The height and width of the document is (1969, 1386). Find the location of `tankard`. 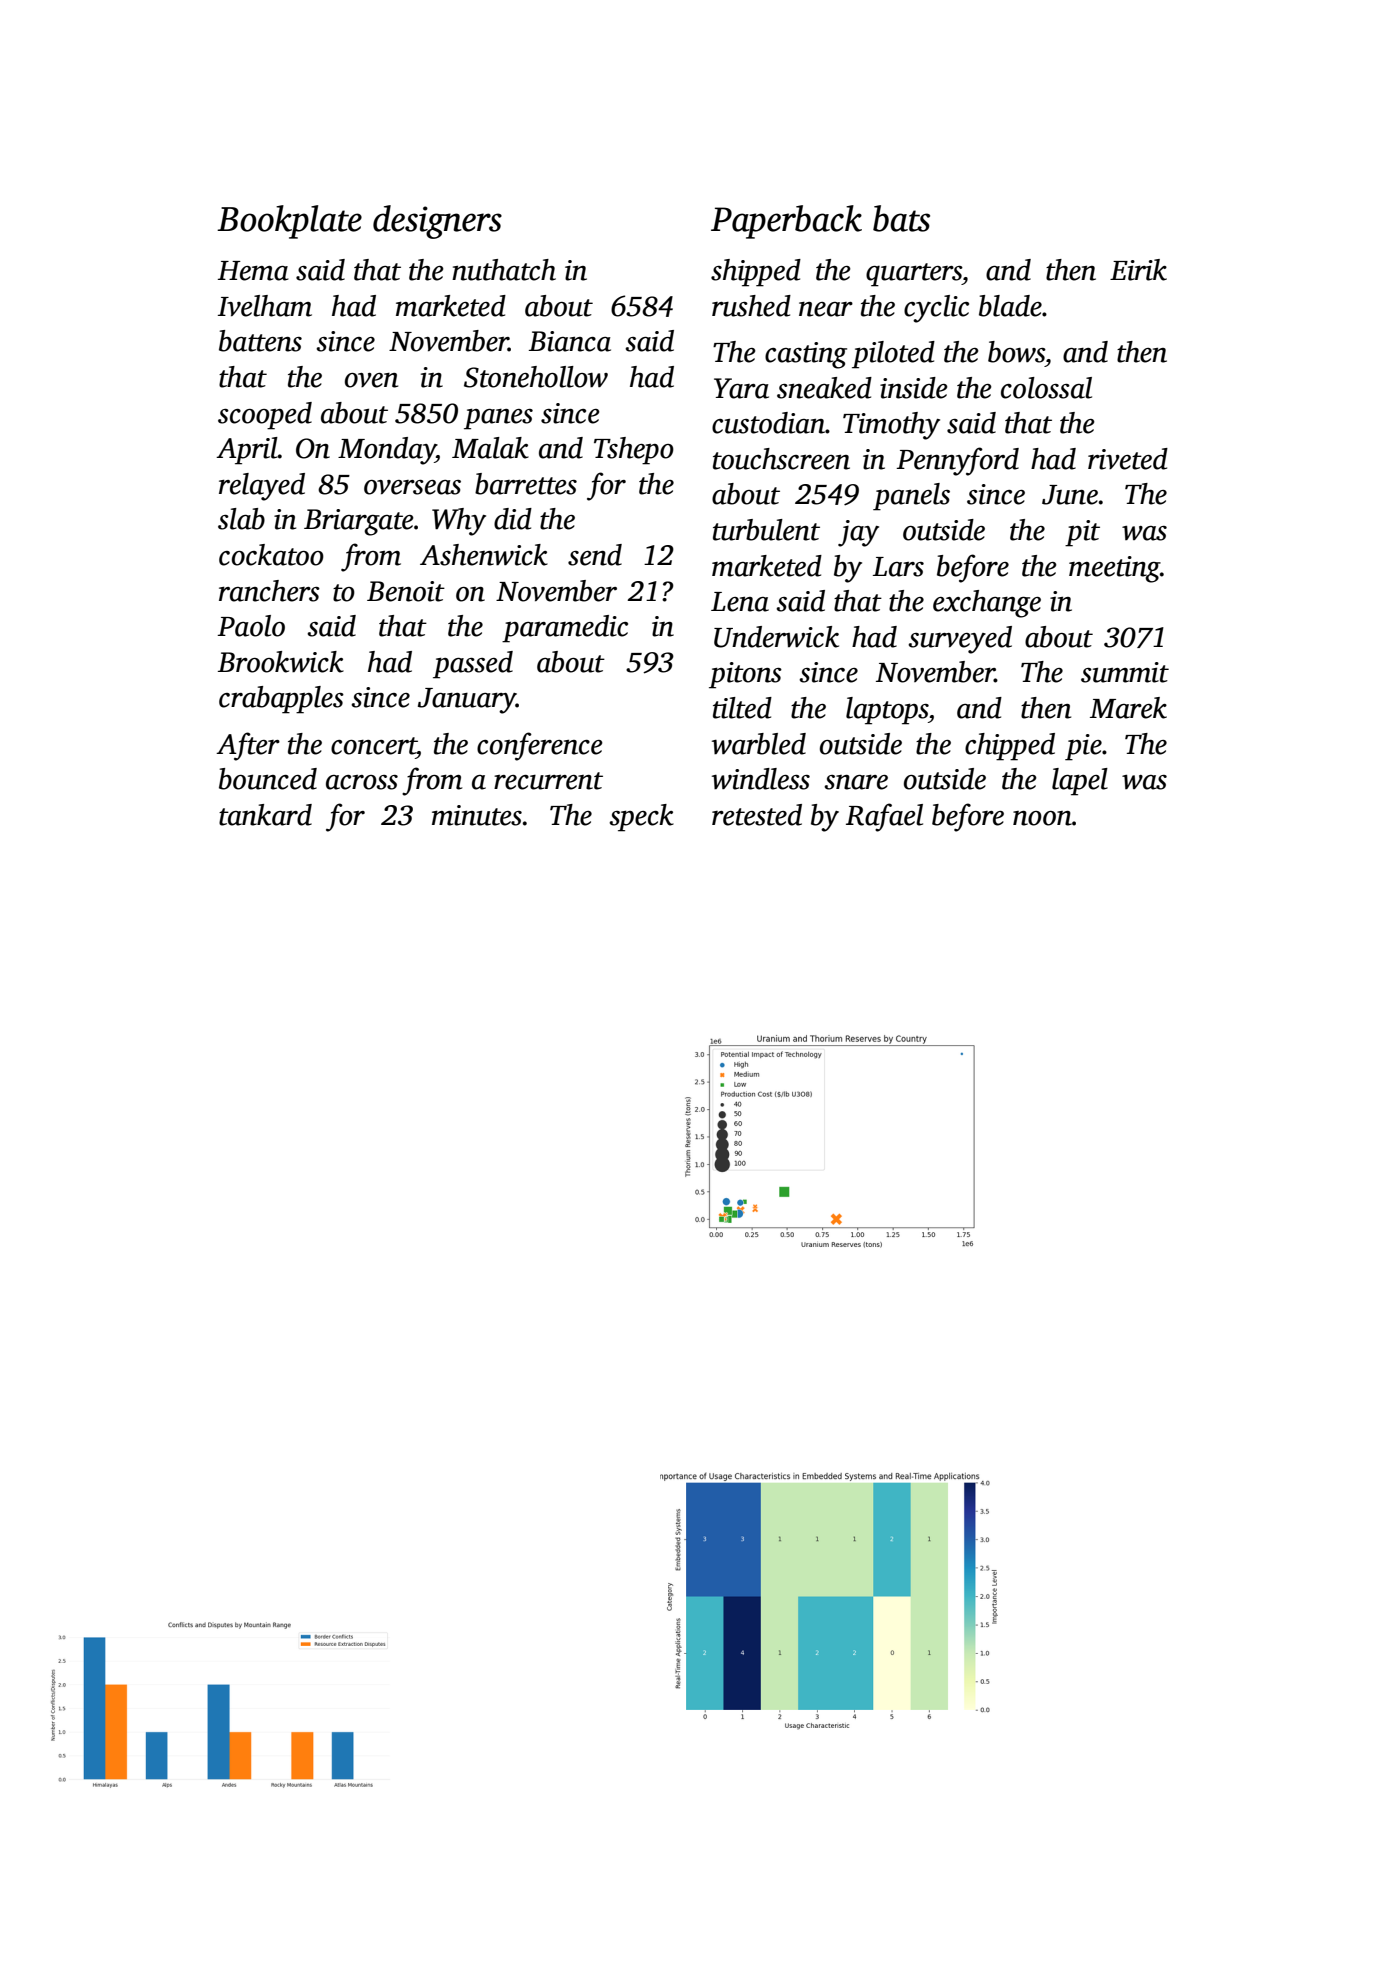

tankard is located at coordinates (265, 815).
